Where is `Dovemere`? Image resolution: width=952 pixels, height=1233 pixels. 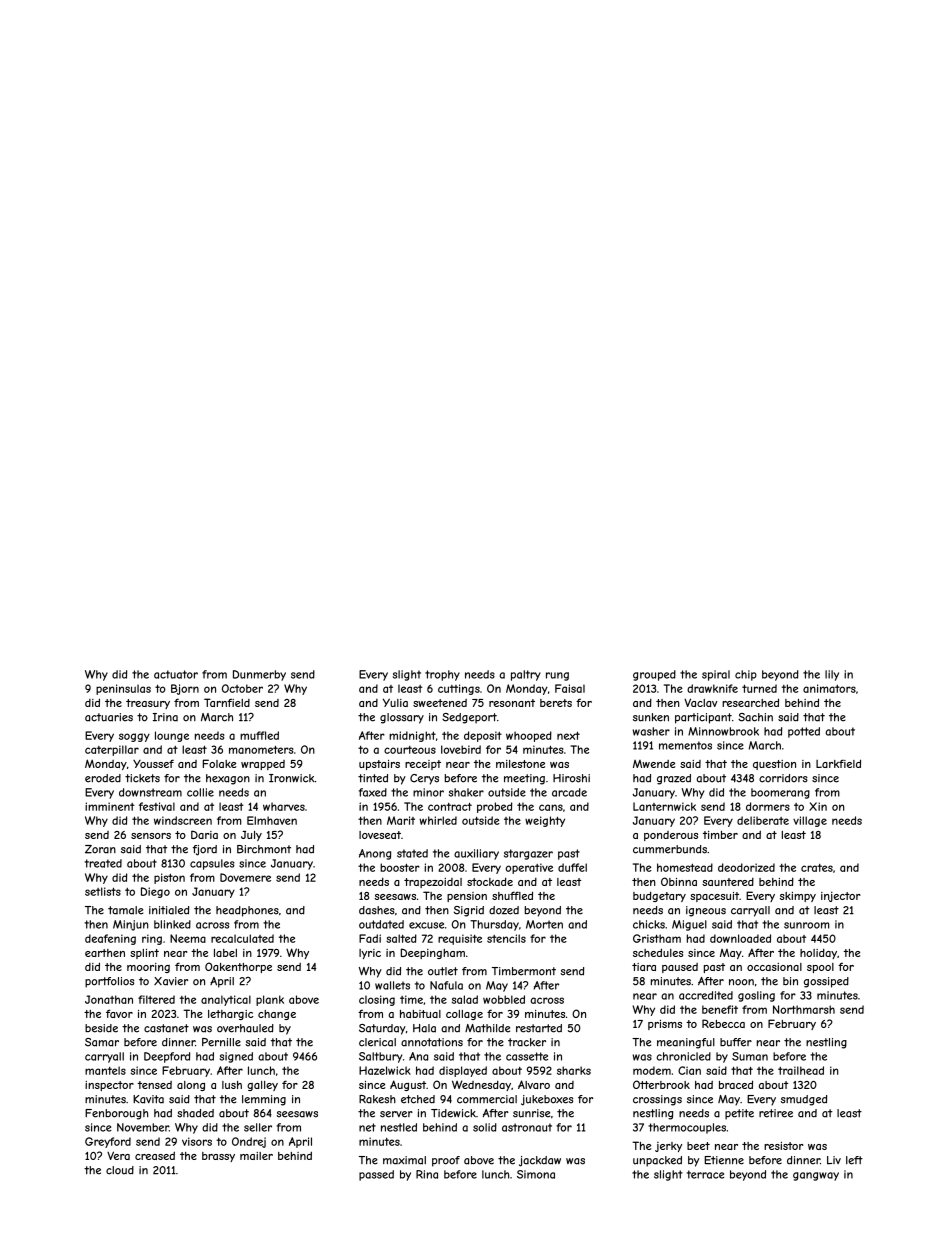 Dovemere is located at coordinates (245, 877).
